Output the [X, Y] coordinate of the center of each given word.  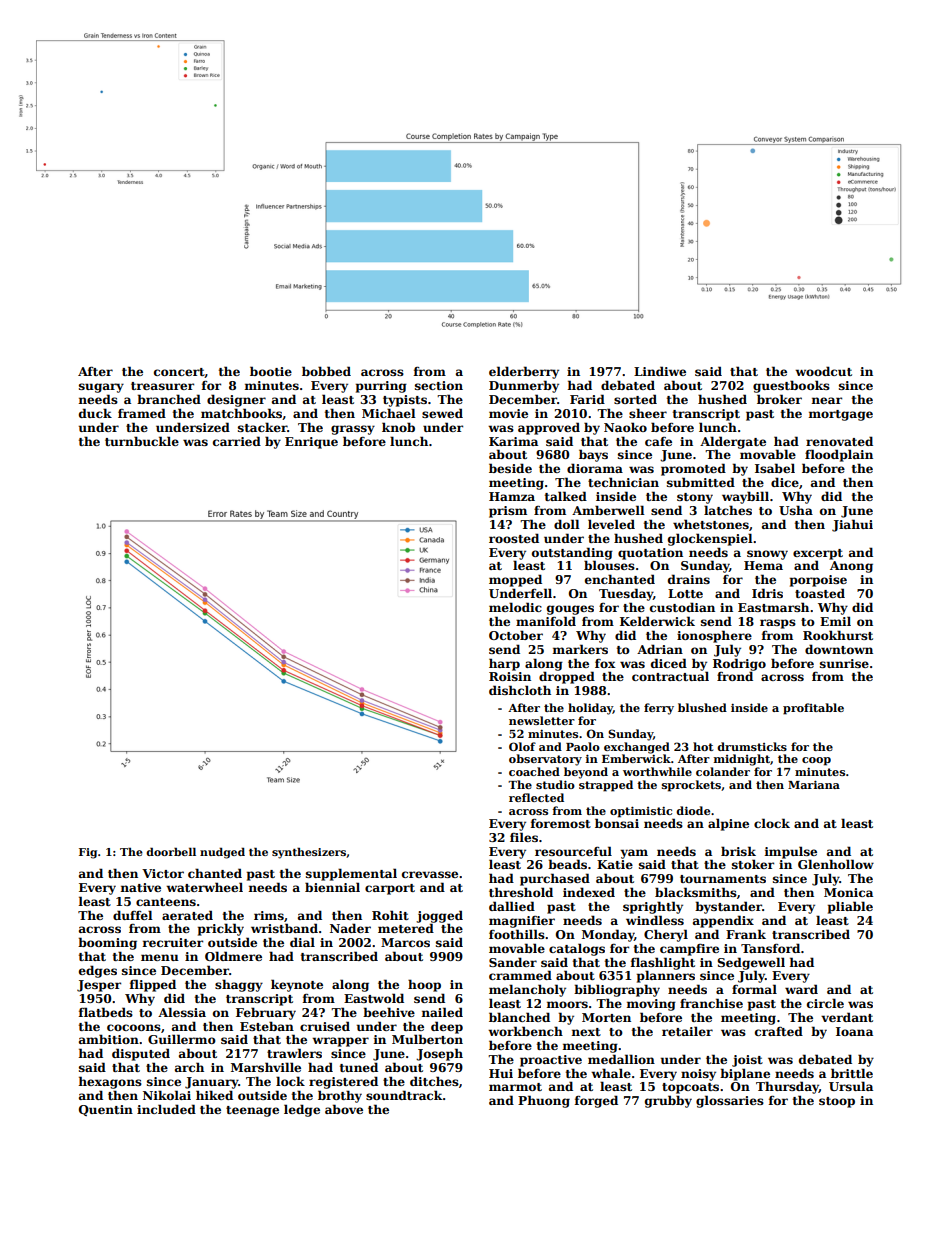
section [439, 385]
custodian [682, 607]
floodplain [839, 455]
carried [237, 441]
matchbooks [241, 413]
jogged [439, 916]
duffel [133, 915]
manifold [546, 621]
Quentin [106, 1110]
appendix [723, 921]
